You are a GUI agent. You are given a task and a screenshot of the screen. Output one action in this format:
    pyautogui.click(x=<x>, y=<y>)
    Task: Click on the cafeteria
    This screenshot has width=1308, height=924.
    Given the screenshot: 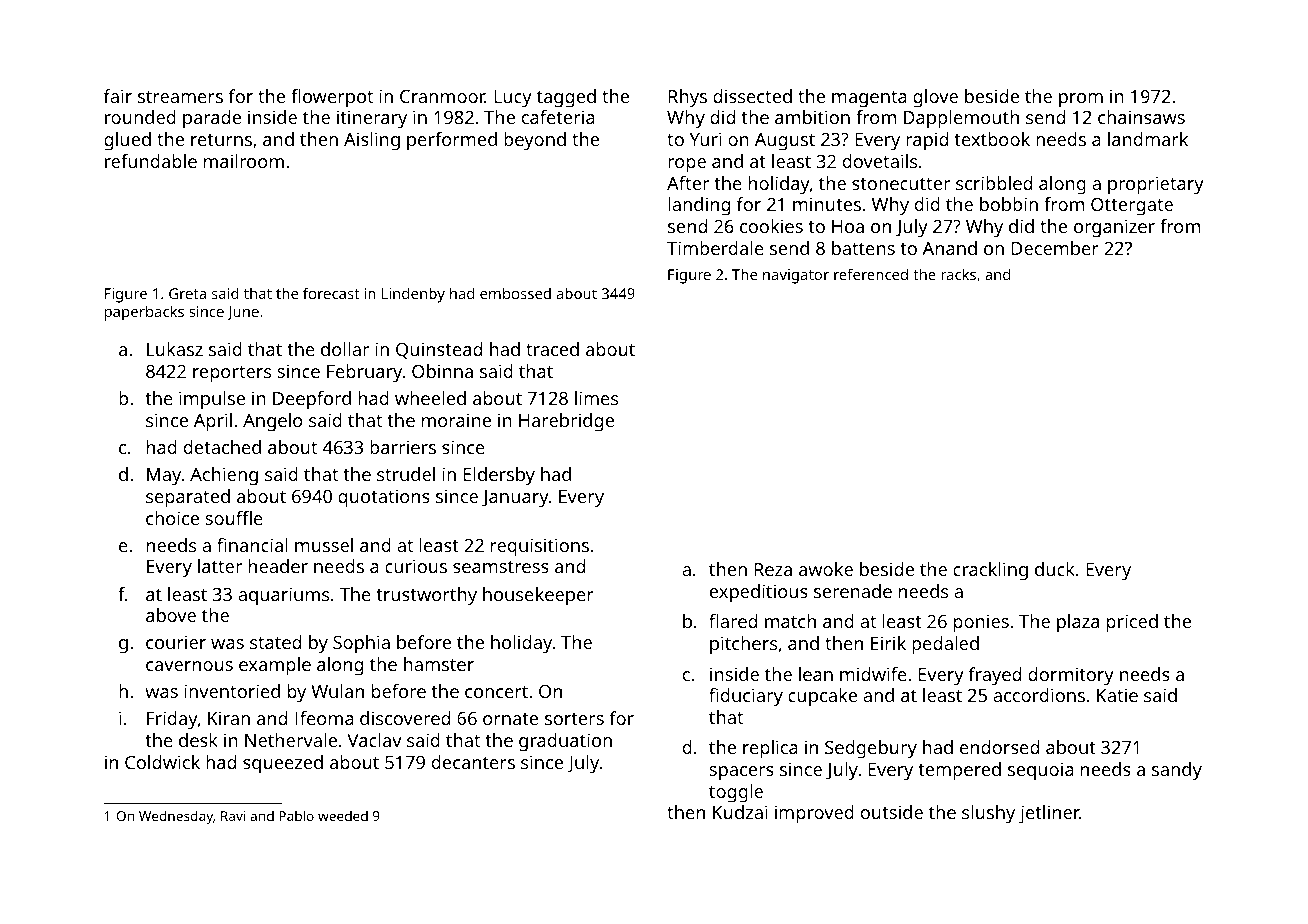 What is the action you would take?
    pyautogui.click(x=558, y=117)
